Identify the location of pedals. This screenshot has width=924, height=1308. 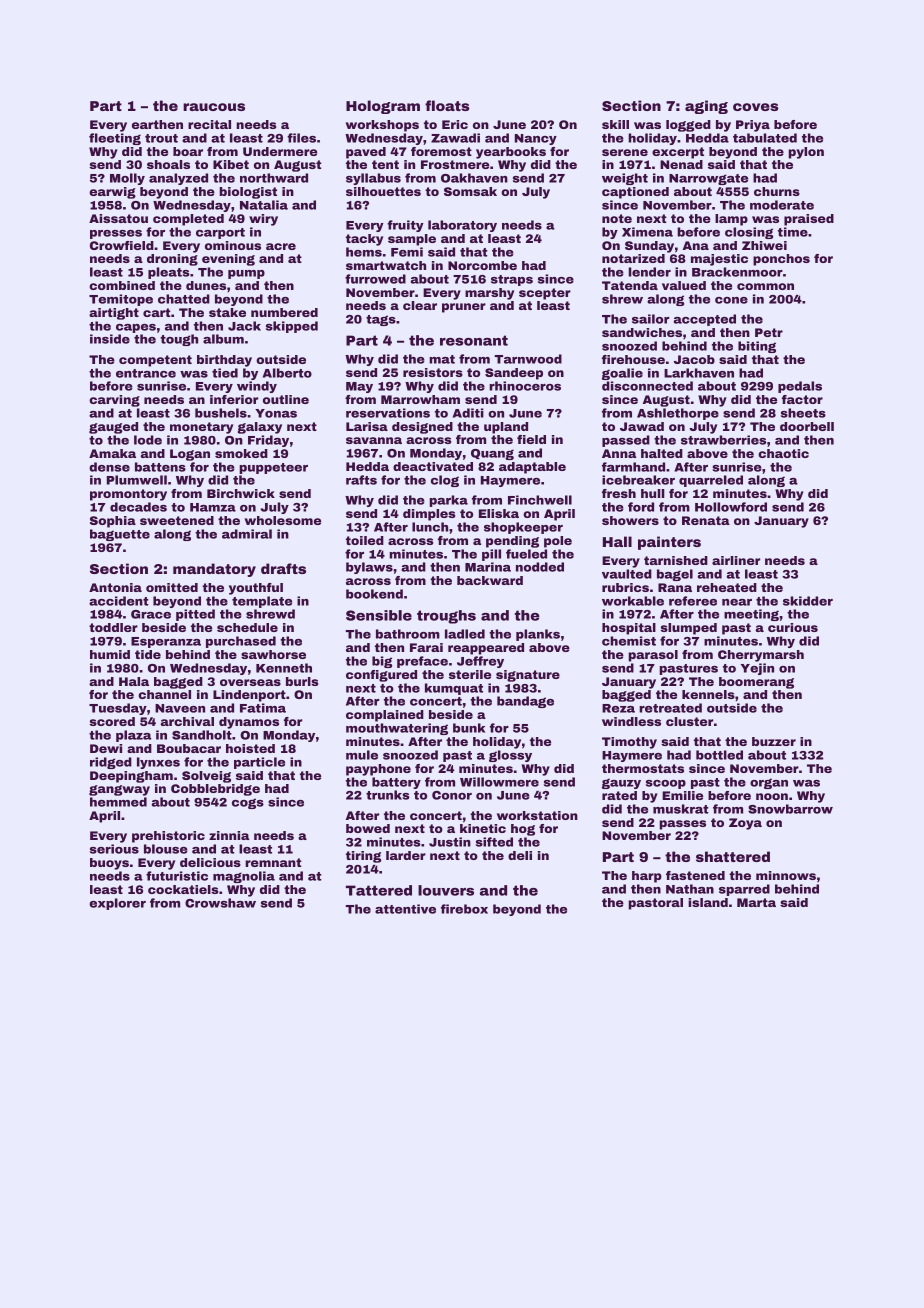
(800, 387).
